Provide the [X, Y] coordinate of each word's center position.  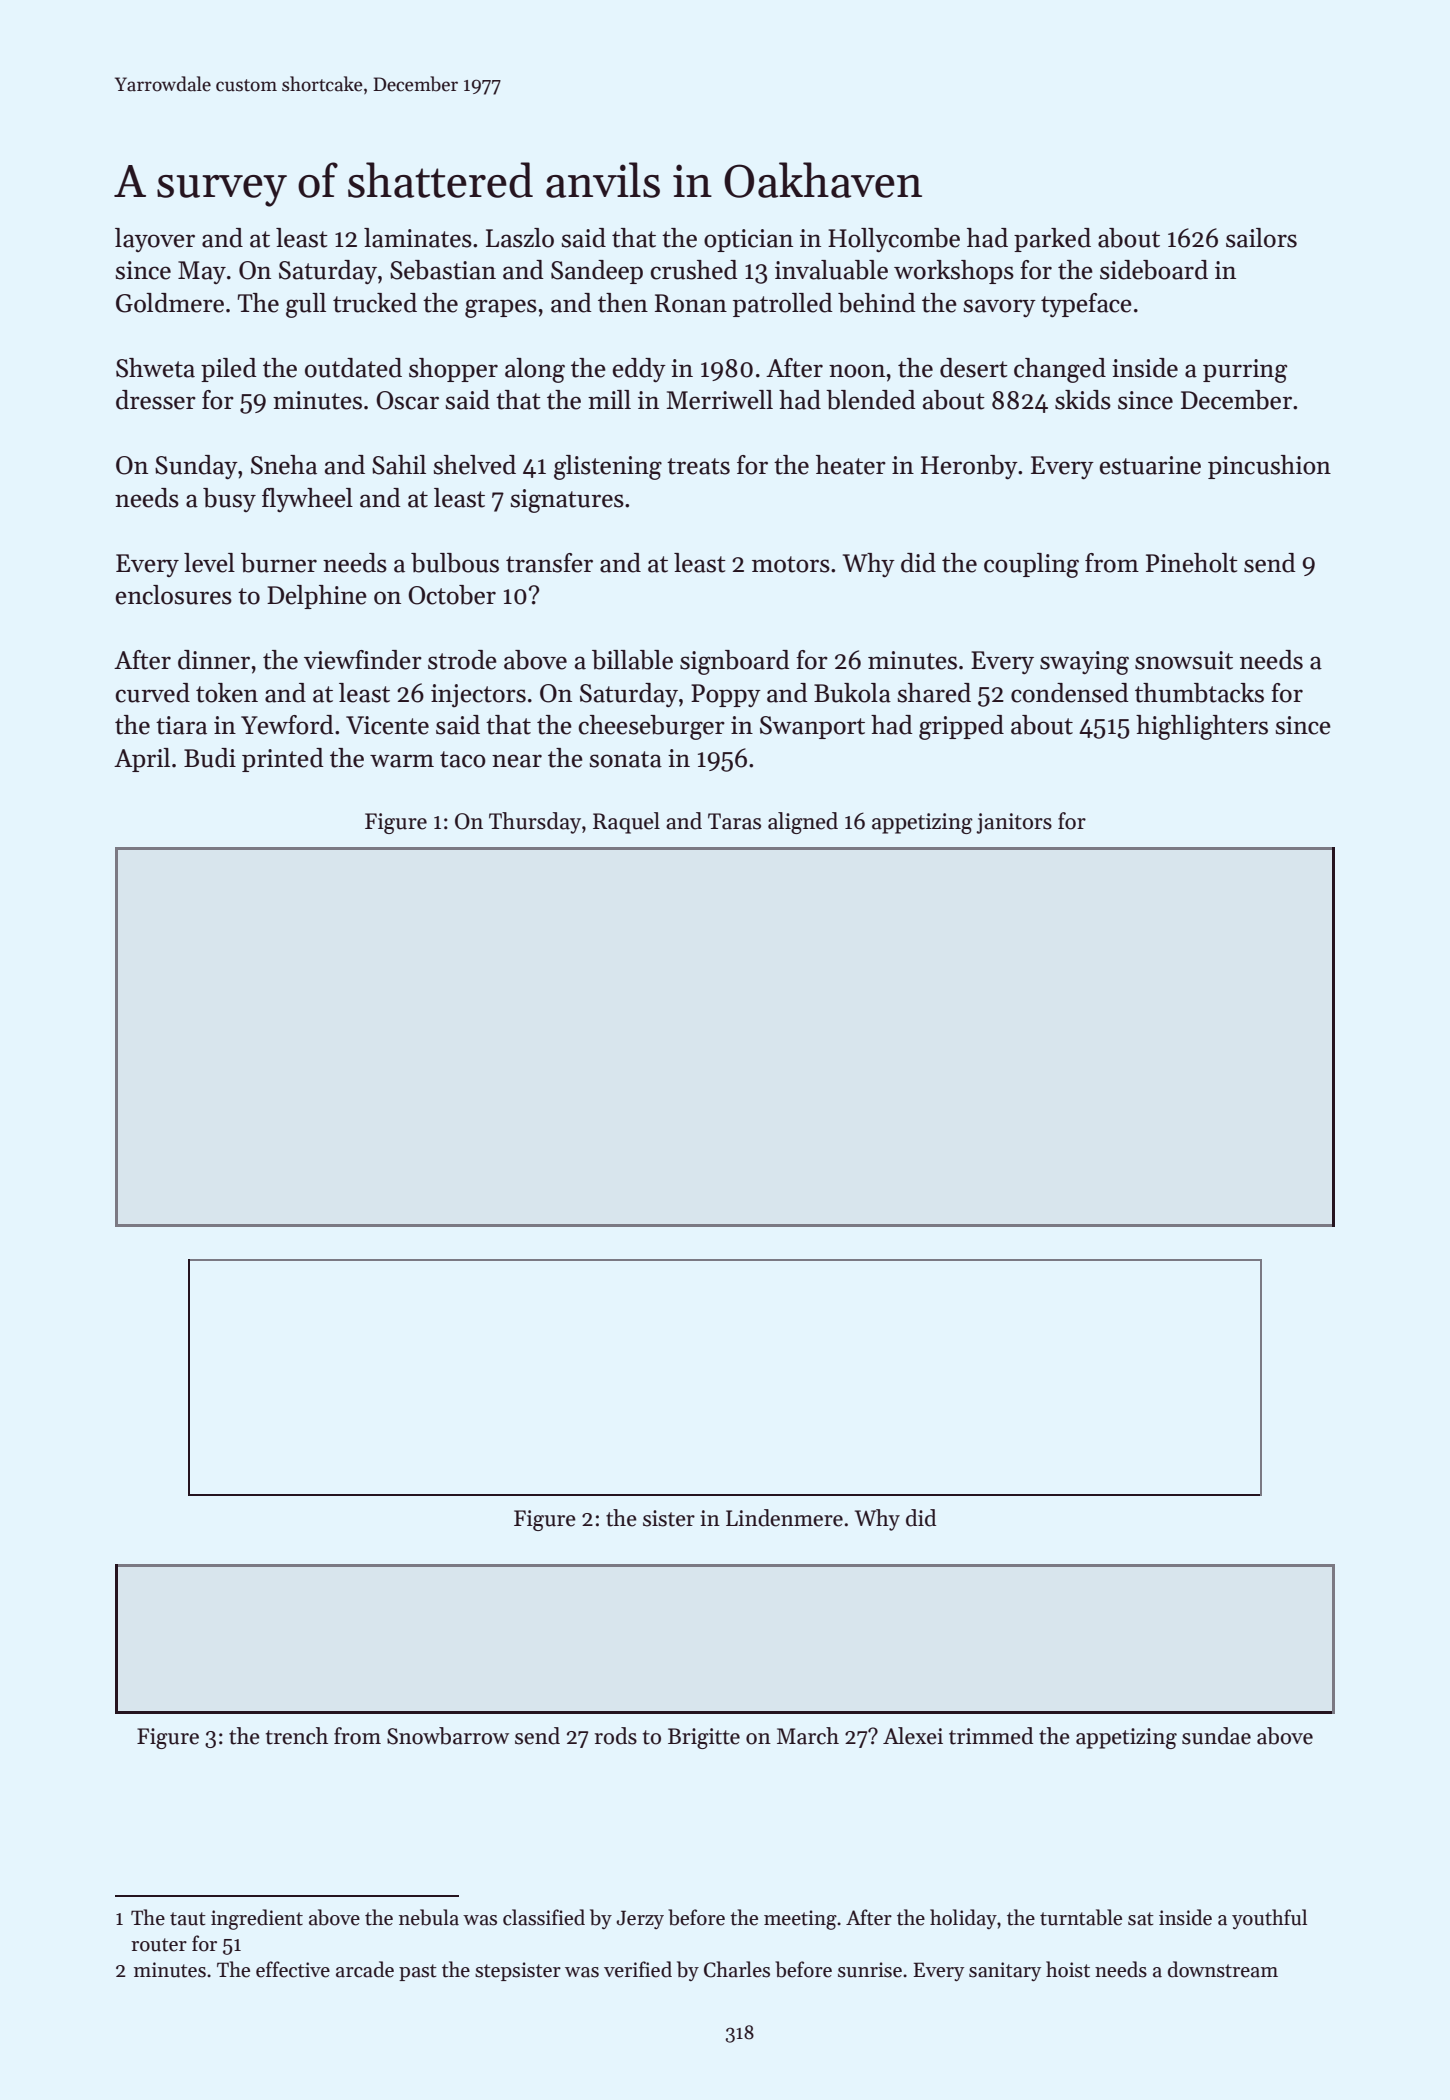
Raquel [626, 823]
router [159, 1945]
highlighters [1202, 727]
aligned [803, 823]
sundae [1216, 1736]
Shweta [155, 368]
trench [297, 1736]
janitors [1014, 823]
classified [544, 1917]
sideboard [1154, 270]
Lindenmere [784, 1518]
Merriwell [719, 400]
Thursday [535, 823]
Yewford [287, 725]
